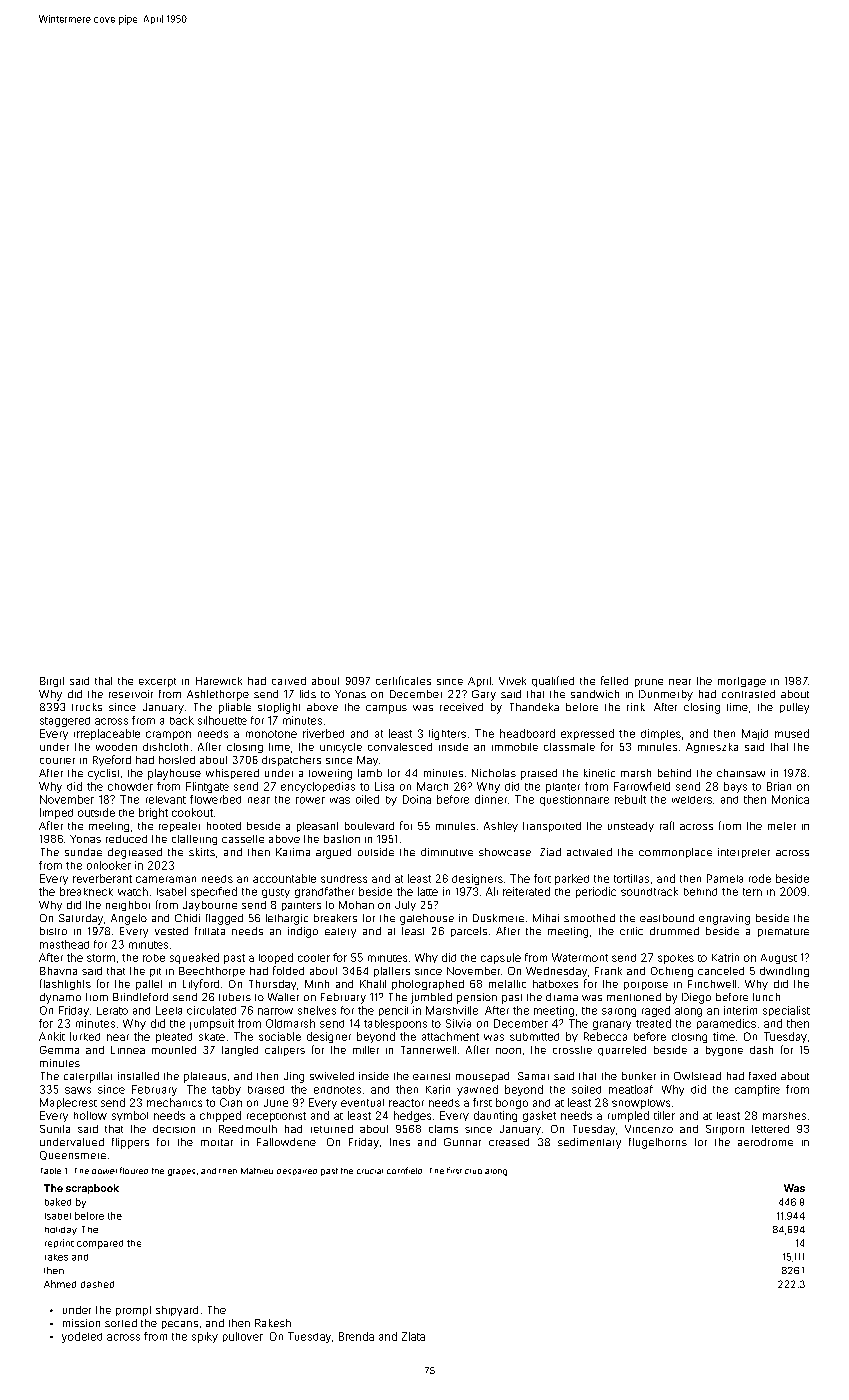 The width and height of the image is (849, 1400). What do you see at coordinates (52, 682) in the image?
I see `Birgit` at bounding box center [52, 682].
